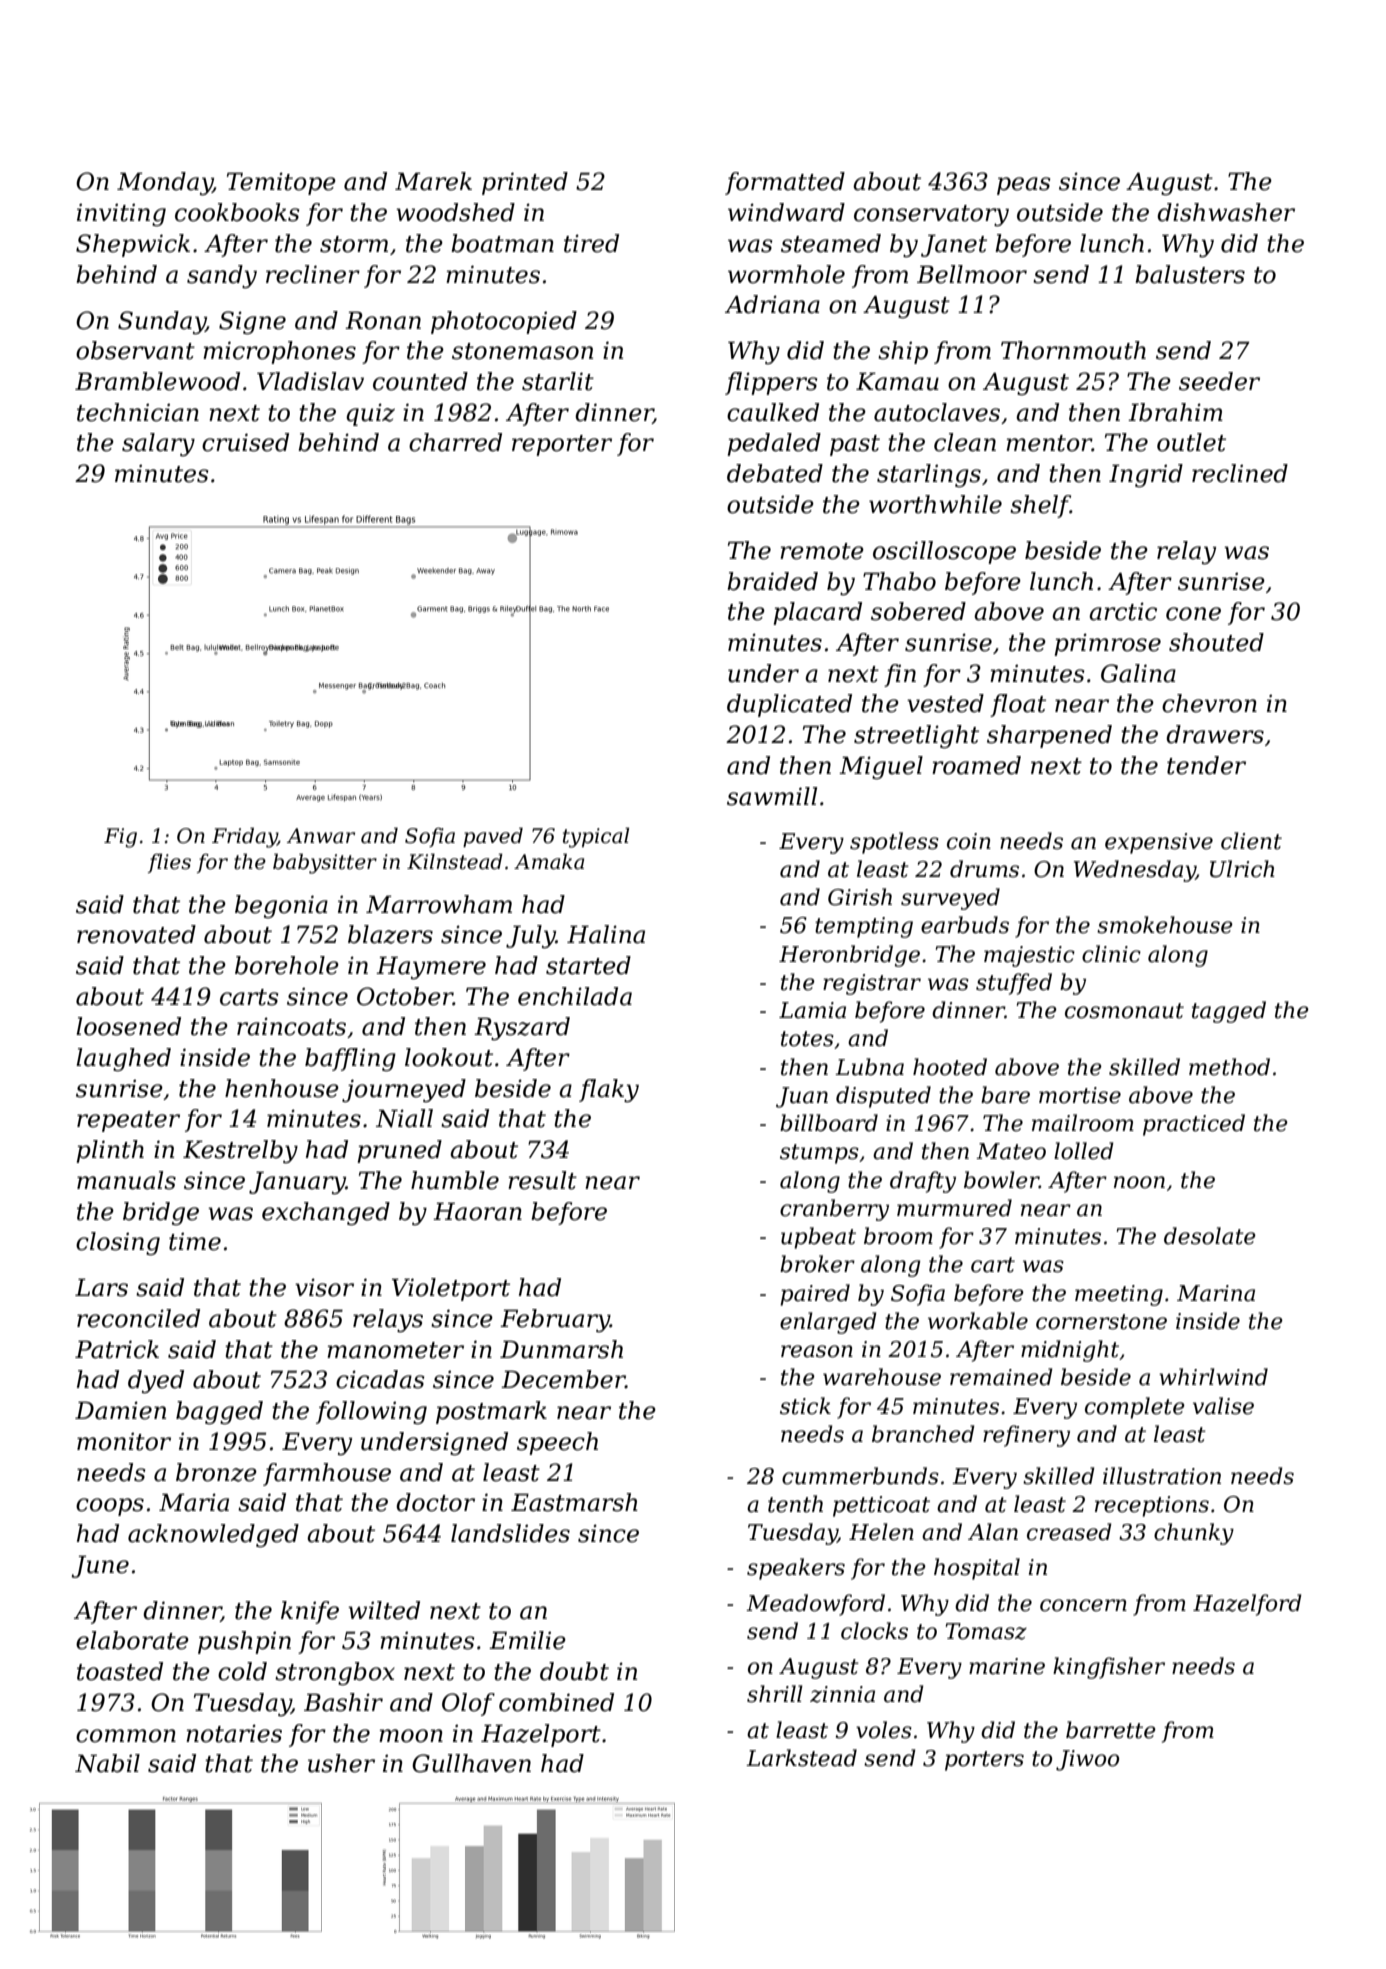 This screenshot has width=1386, height=1969. What do you see at coordinates (525, 183) in the screenshot?
I see `printed` at bounding box center [525, 183].
